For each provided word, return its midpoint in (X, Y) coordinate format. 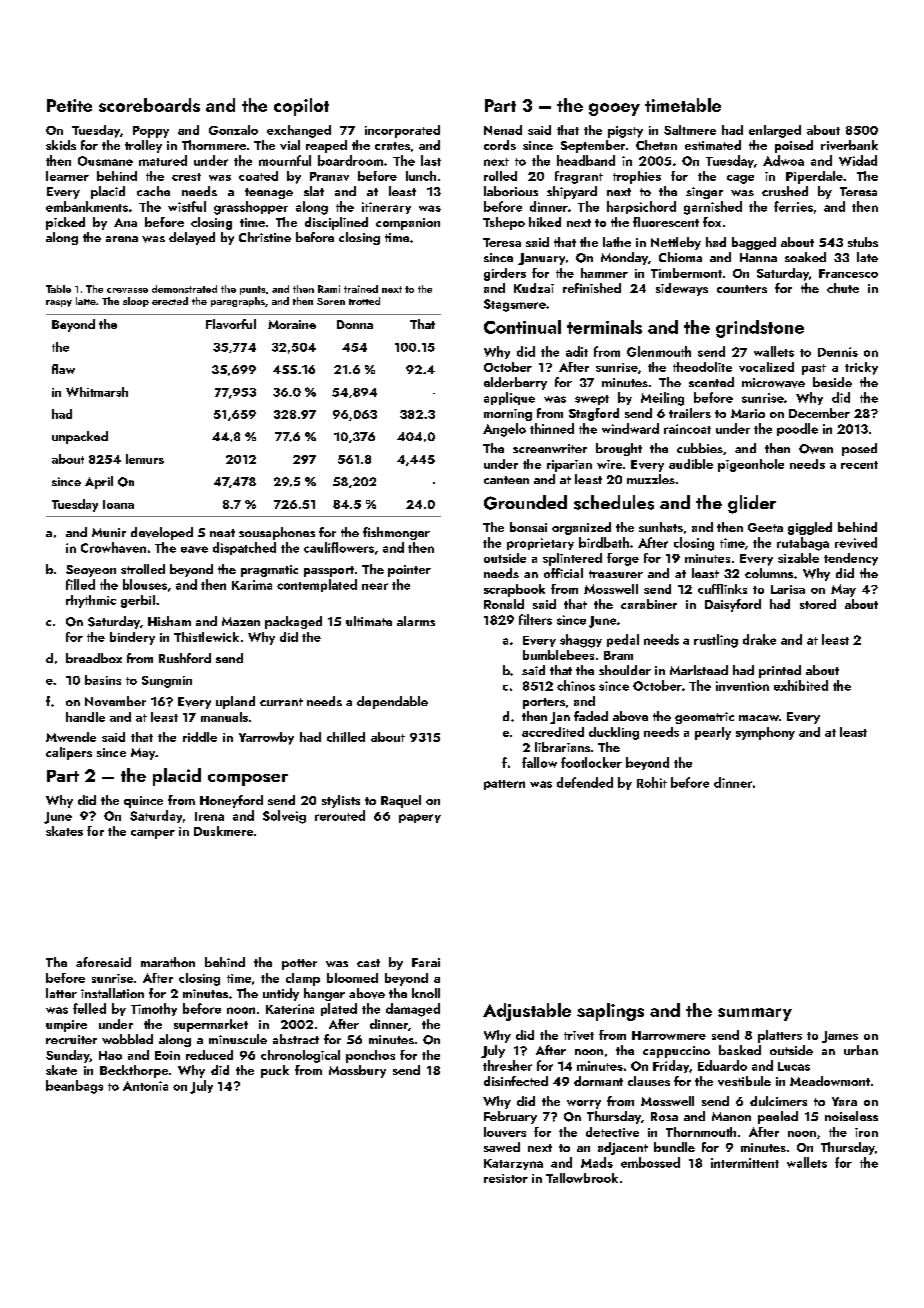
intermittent (745, 1163)
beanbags (74, 1087)
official (563, 573)
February (510, 1117)
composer (248, 780)
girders (505, 274)
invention (742, 686)
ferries (793, 206)
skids (61, 145)
